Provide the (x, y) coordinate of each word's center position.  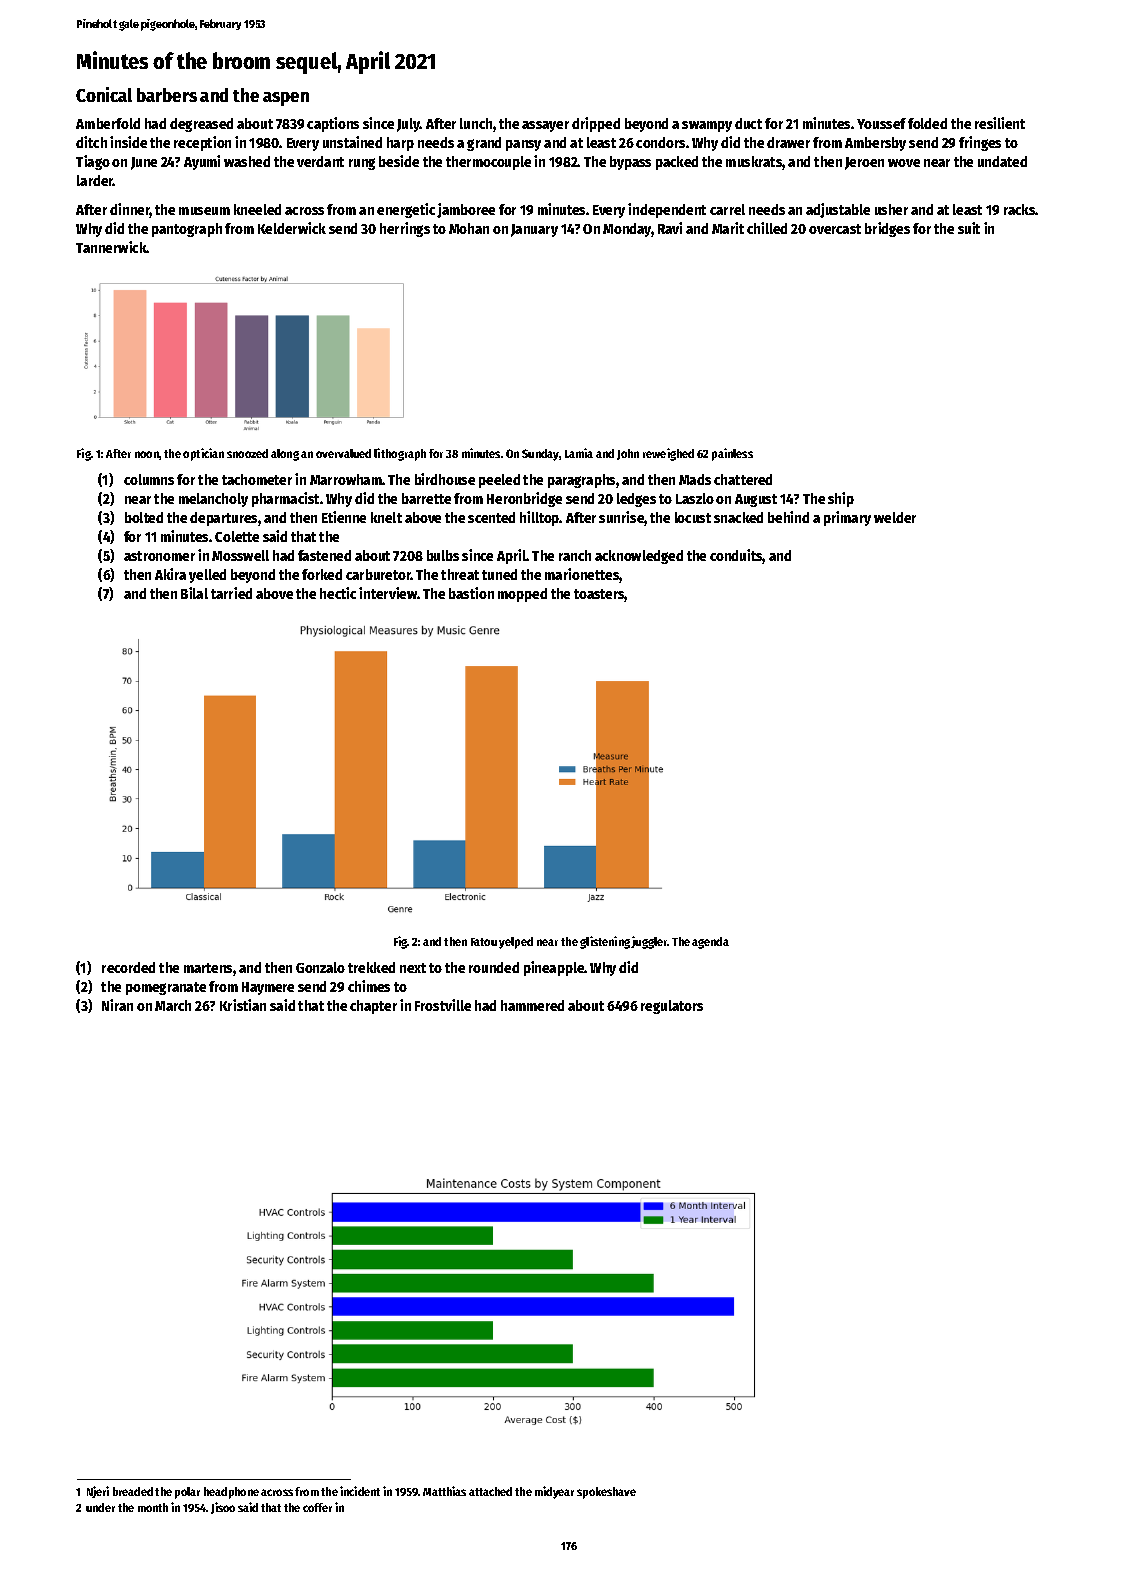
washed (247, 161)
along (285, 455)
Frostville (443, 1005)
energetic (406, 210)
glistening (605, 942)
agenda (710, 943)
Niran (117, 1005)
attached (490, 1491)
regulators (672, 1007)
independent (667, 210)
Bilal (194, 593)
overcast (835, 229)
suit (969, 228)
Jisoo (223, 1508)
